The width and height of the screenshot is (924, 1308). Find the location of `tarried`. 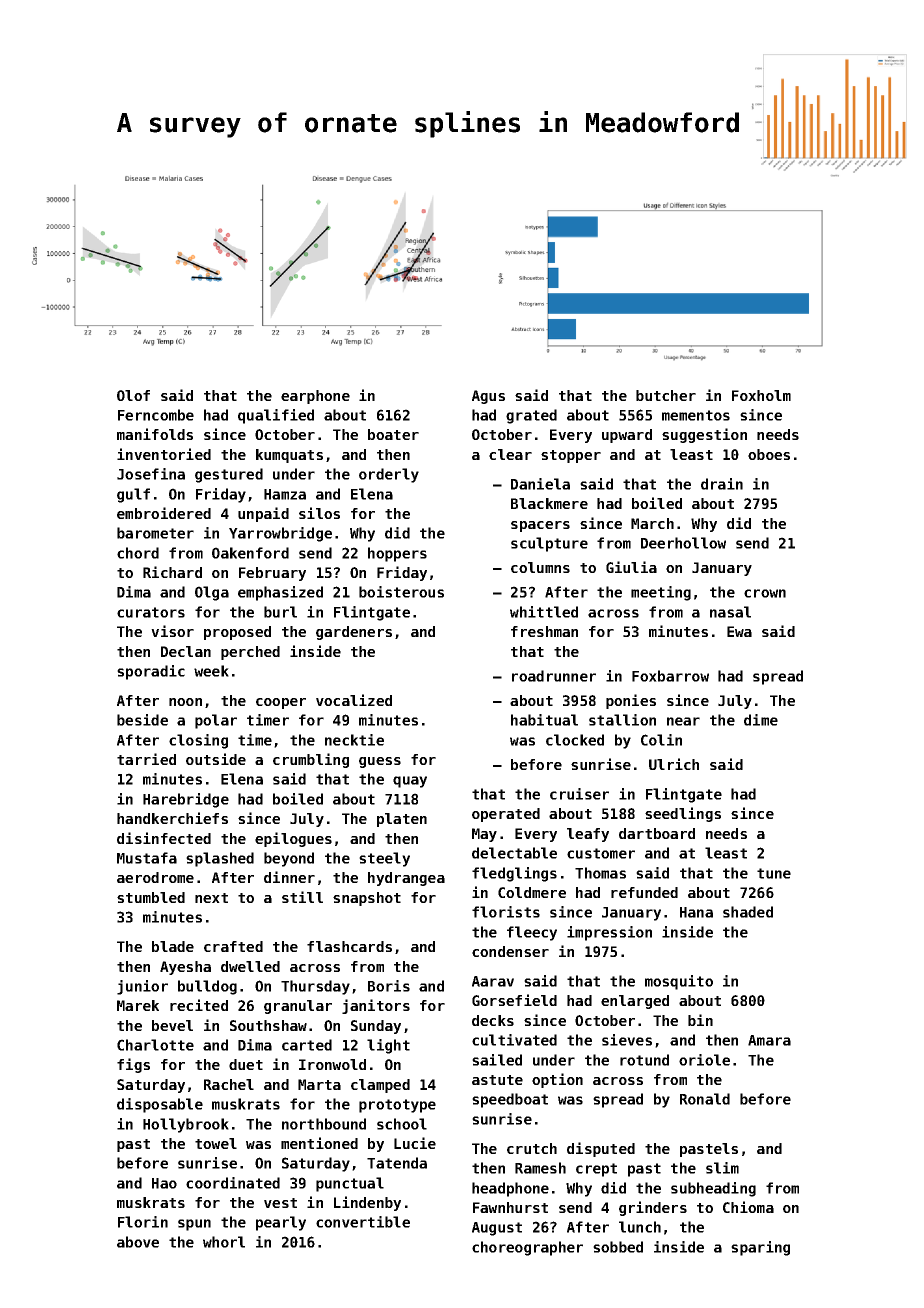

tarried is located at coordinates (146, 759).
